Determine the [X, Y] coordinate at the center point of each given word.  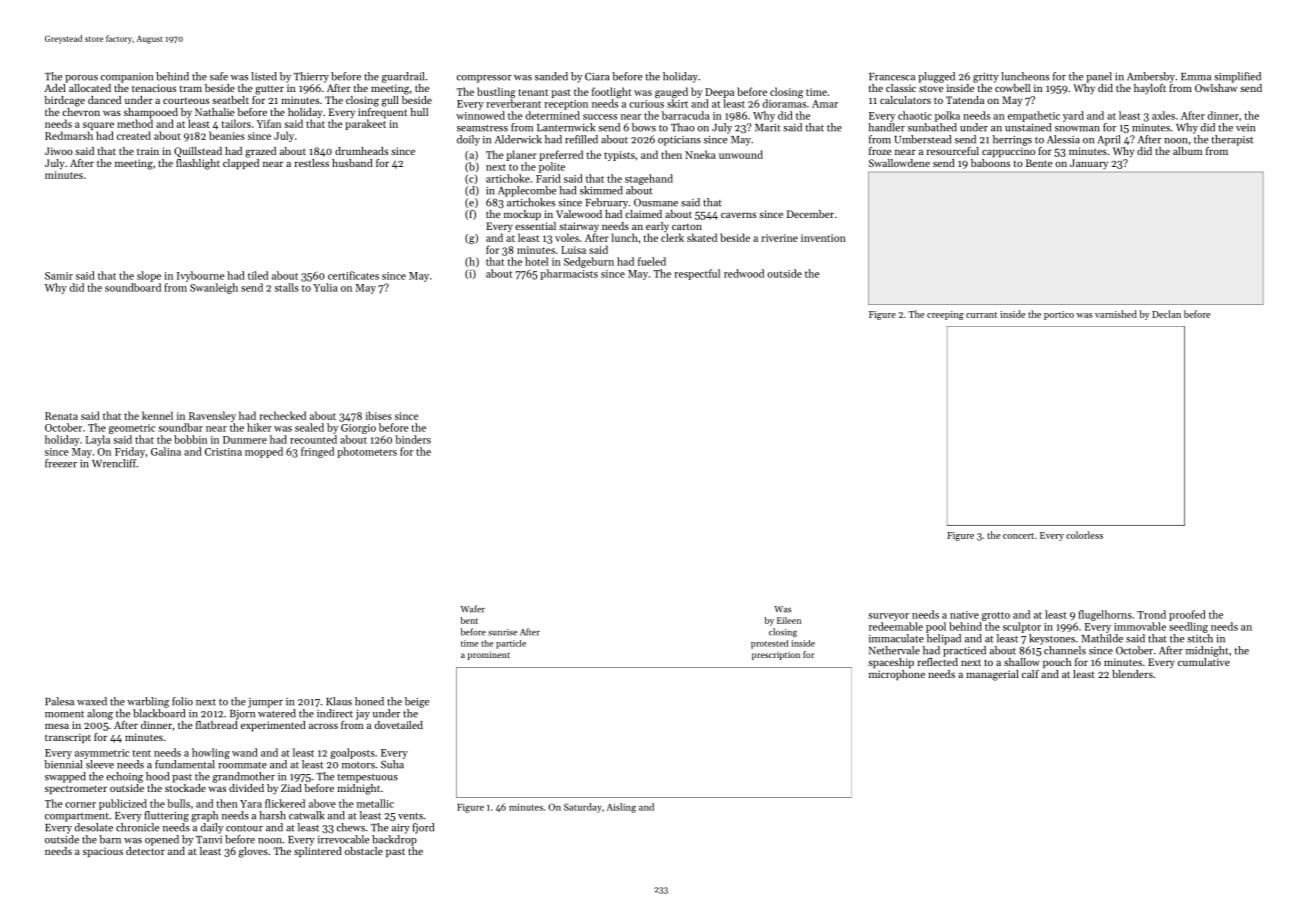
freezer [61, 463]
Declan [1166, 314]
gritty [986, 78]
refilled [581, 139]
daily [212, 828]
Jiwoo [59, 151]
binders [413, 439]
